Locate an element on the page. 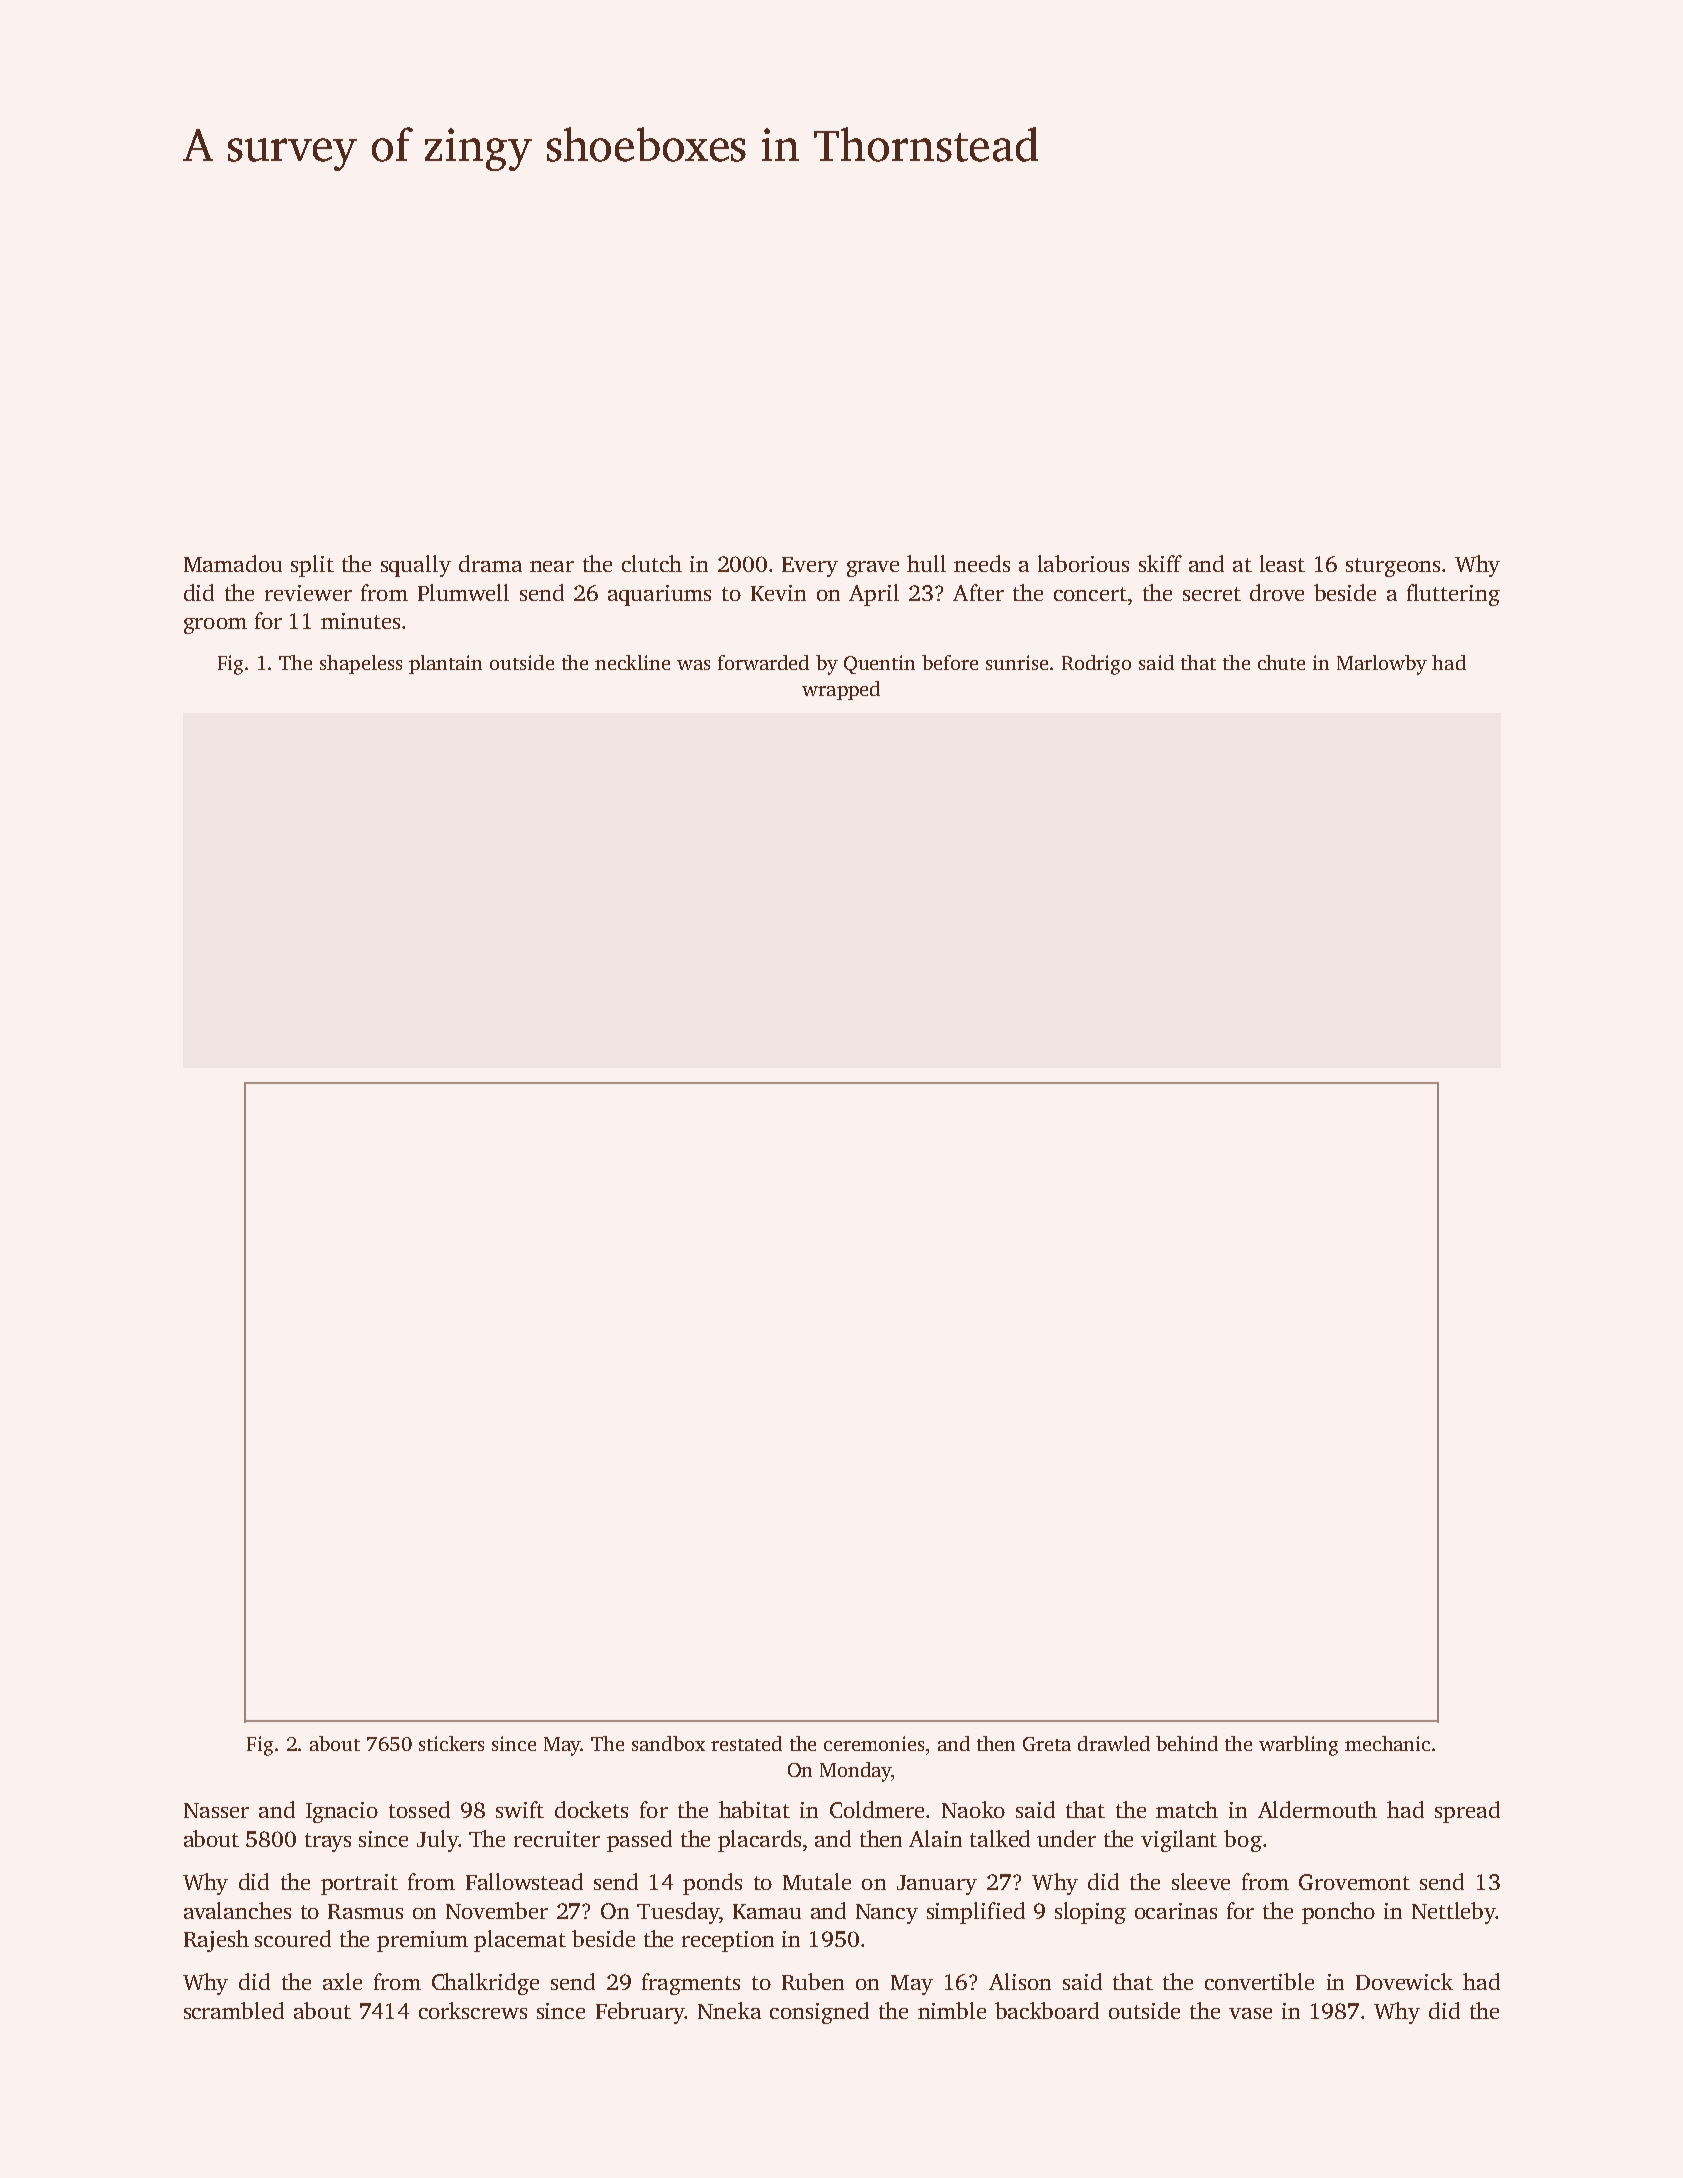 The width and height of the document is (1683, 2178). needs is located at coordinates (982, 563).
